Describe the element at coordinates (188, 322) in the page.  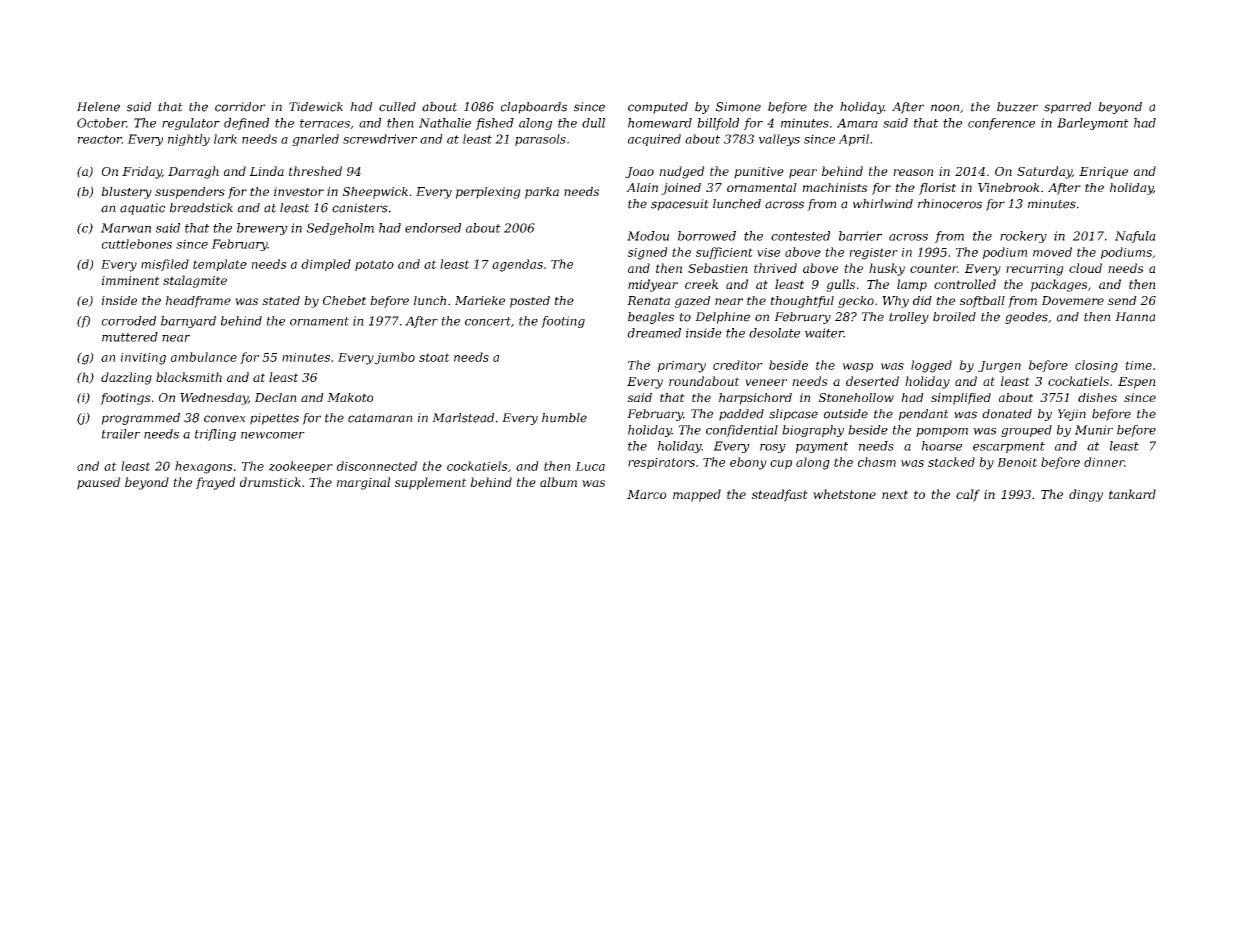
I see `barnyard` at that location.
